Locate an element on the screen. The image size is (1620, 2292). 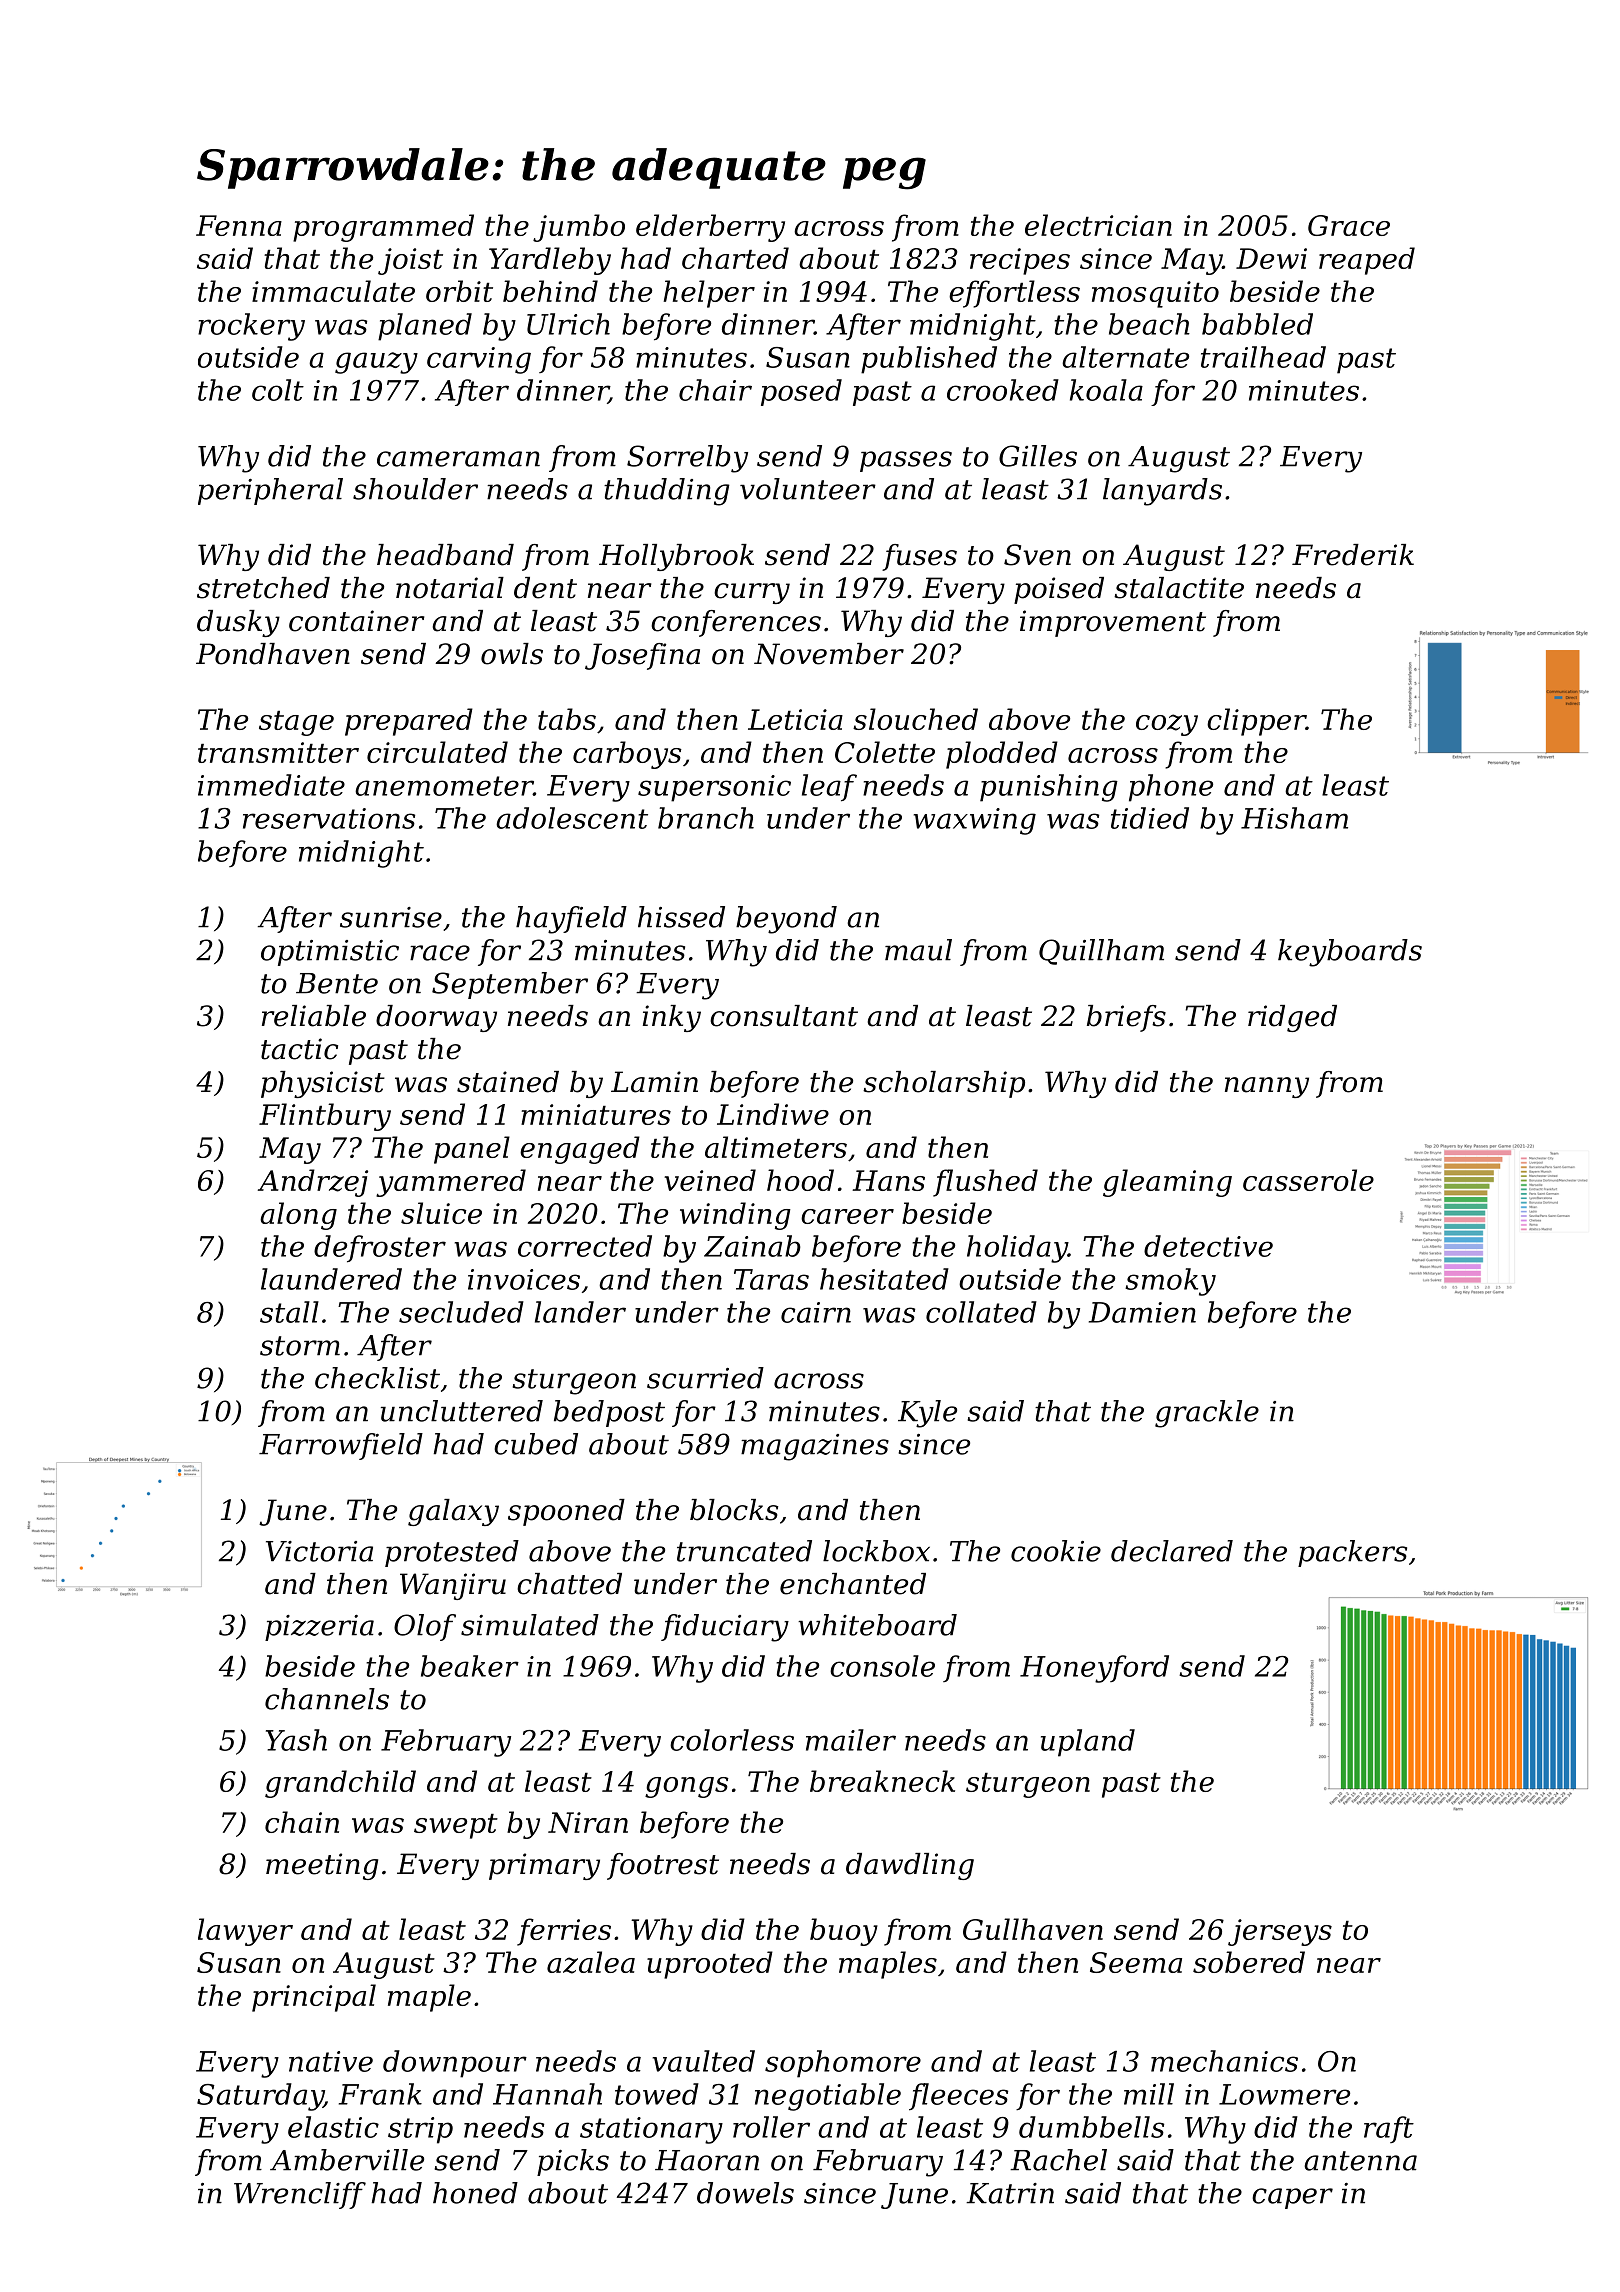
flushed is located at coordinates (985, 1183).
